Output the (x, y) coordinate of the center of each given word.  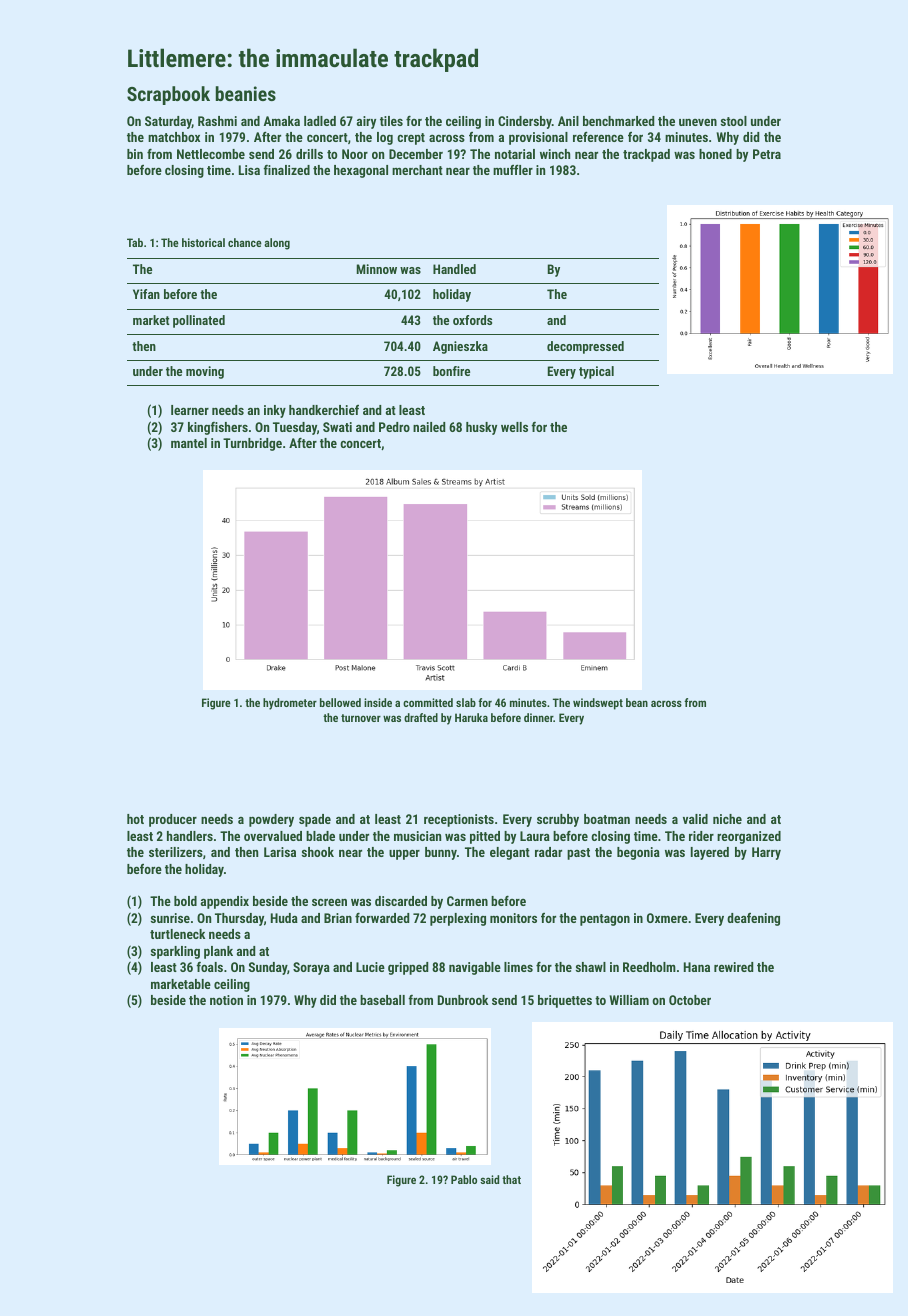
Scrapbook (168, 95)
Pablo (464, 1179)
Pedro (394, 427)
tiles (391, 121)
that (511, 1179)
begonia (638, 853)
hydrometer (290, 704)
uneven (698, 122)
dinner (538, 717)
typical (596, 372)
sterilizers (176, 852)
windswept (598, 704)
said (489, 1179)
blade (320, 836)
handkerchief (324, 410)
